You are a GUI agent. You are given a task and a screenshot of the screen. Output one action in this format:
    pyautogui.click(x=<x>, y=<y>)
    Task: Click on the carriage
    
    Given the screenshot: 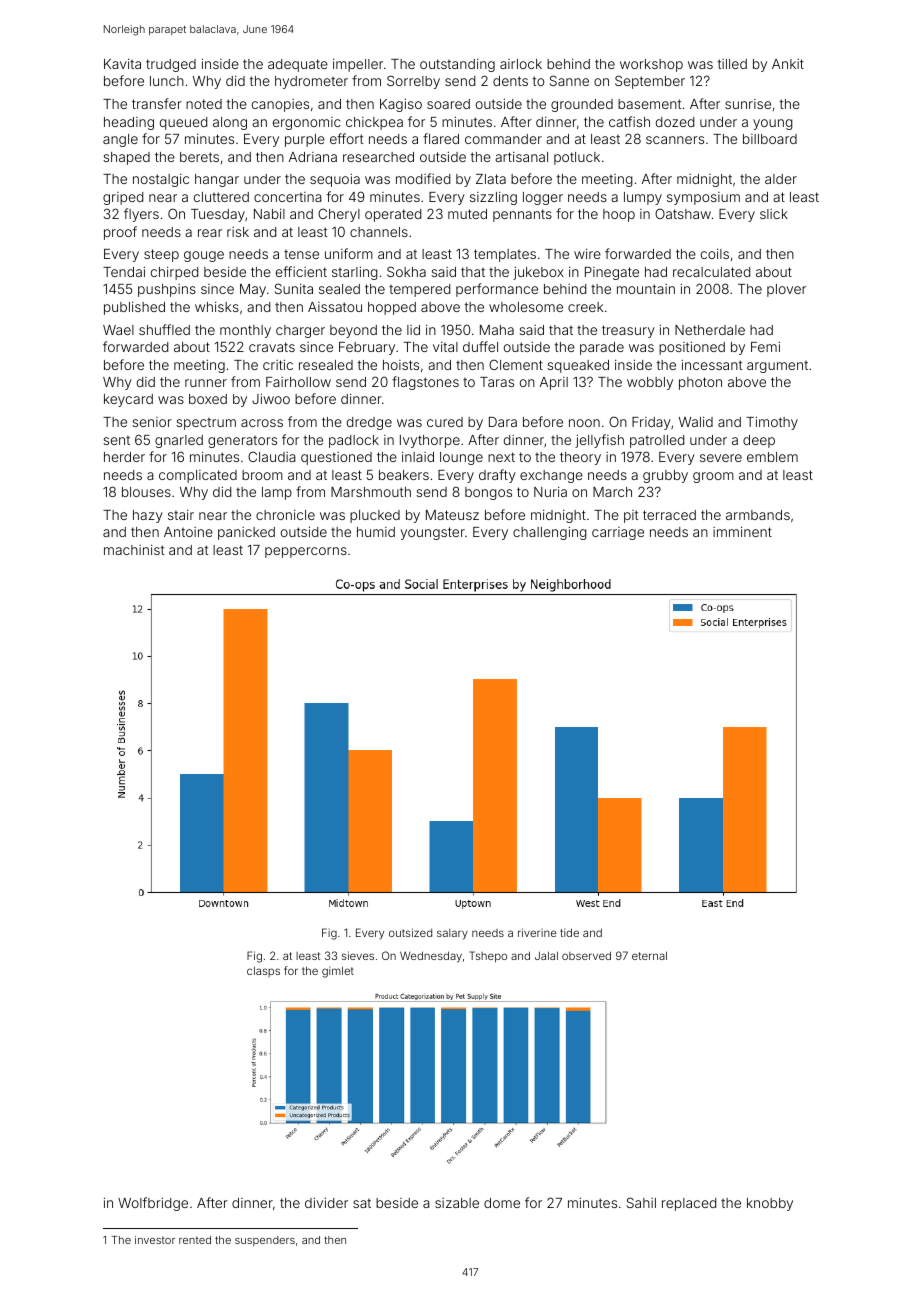 What is the action you would take?
    pyautogui.click(x=618, y=533)
